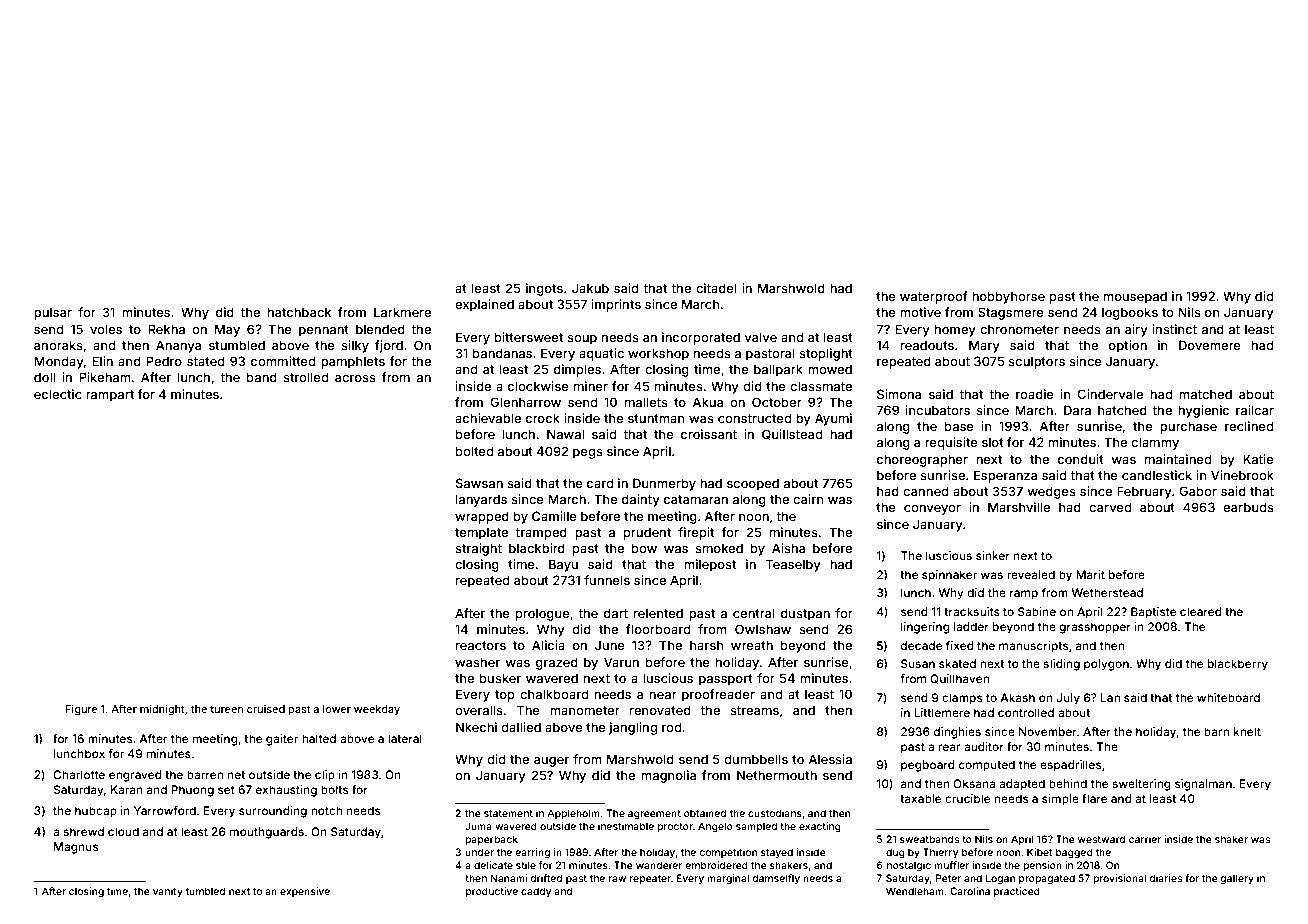 Image resolution: width=1308 pixels, height=924 pixels. Describe the element at coordinates (663, 695) in the image. I see `near` at that location.
